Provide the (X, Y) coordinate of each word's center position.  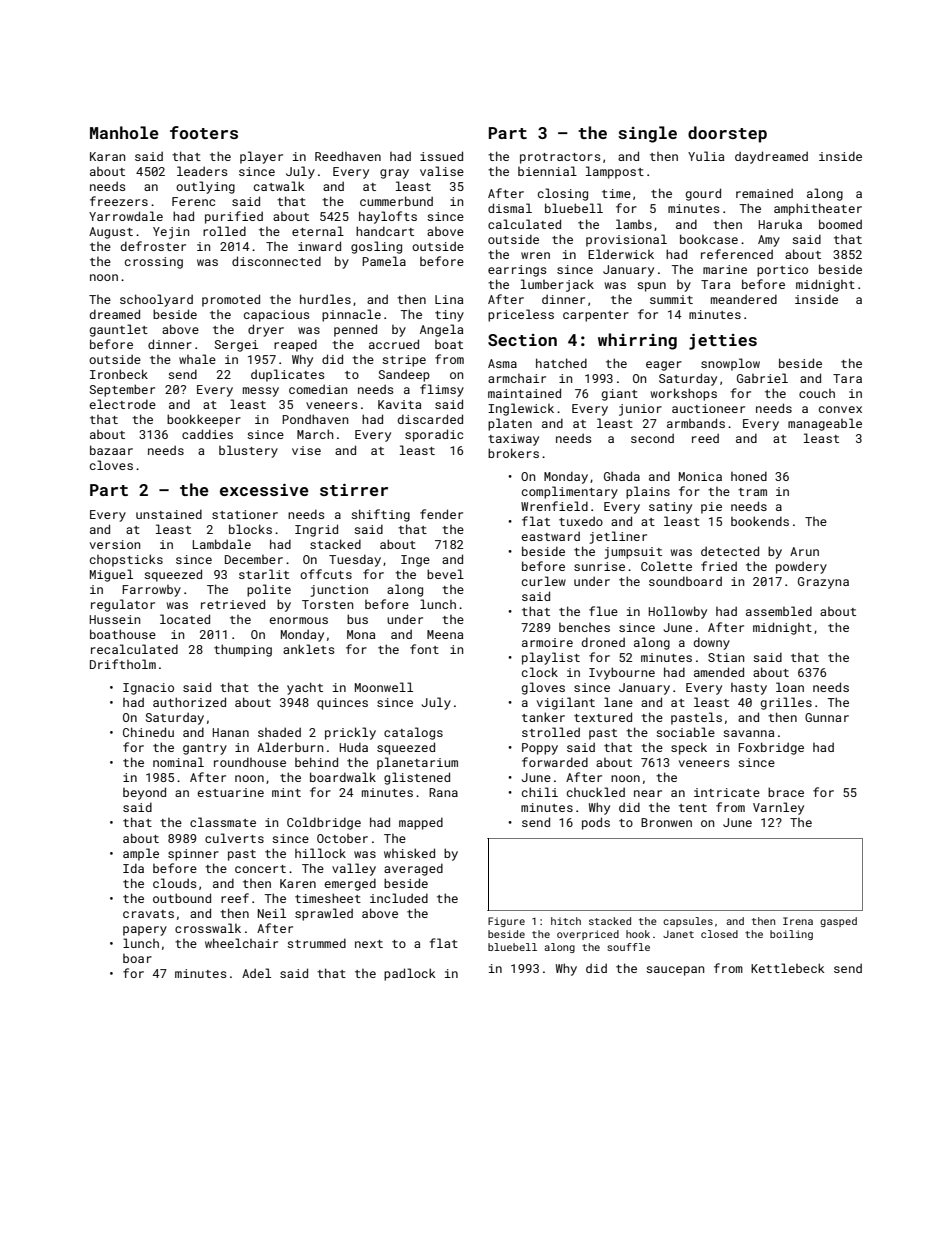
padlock (410, 974)
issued (441, 156)
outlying (205, 187)
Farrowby (151, 591)
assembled (779, 611)
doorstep (727, 134)
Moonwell (384, 687)
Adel (256, 973)
